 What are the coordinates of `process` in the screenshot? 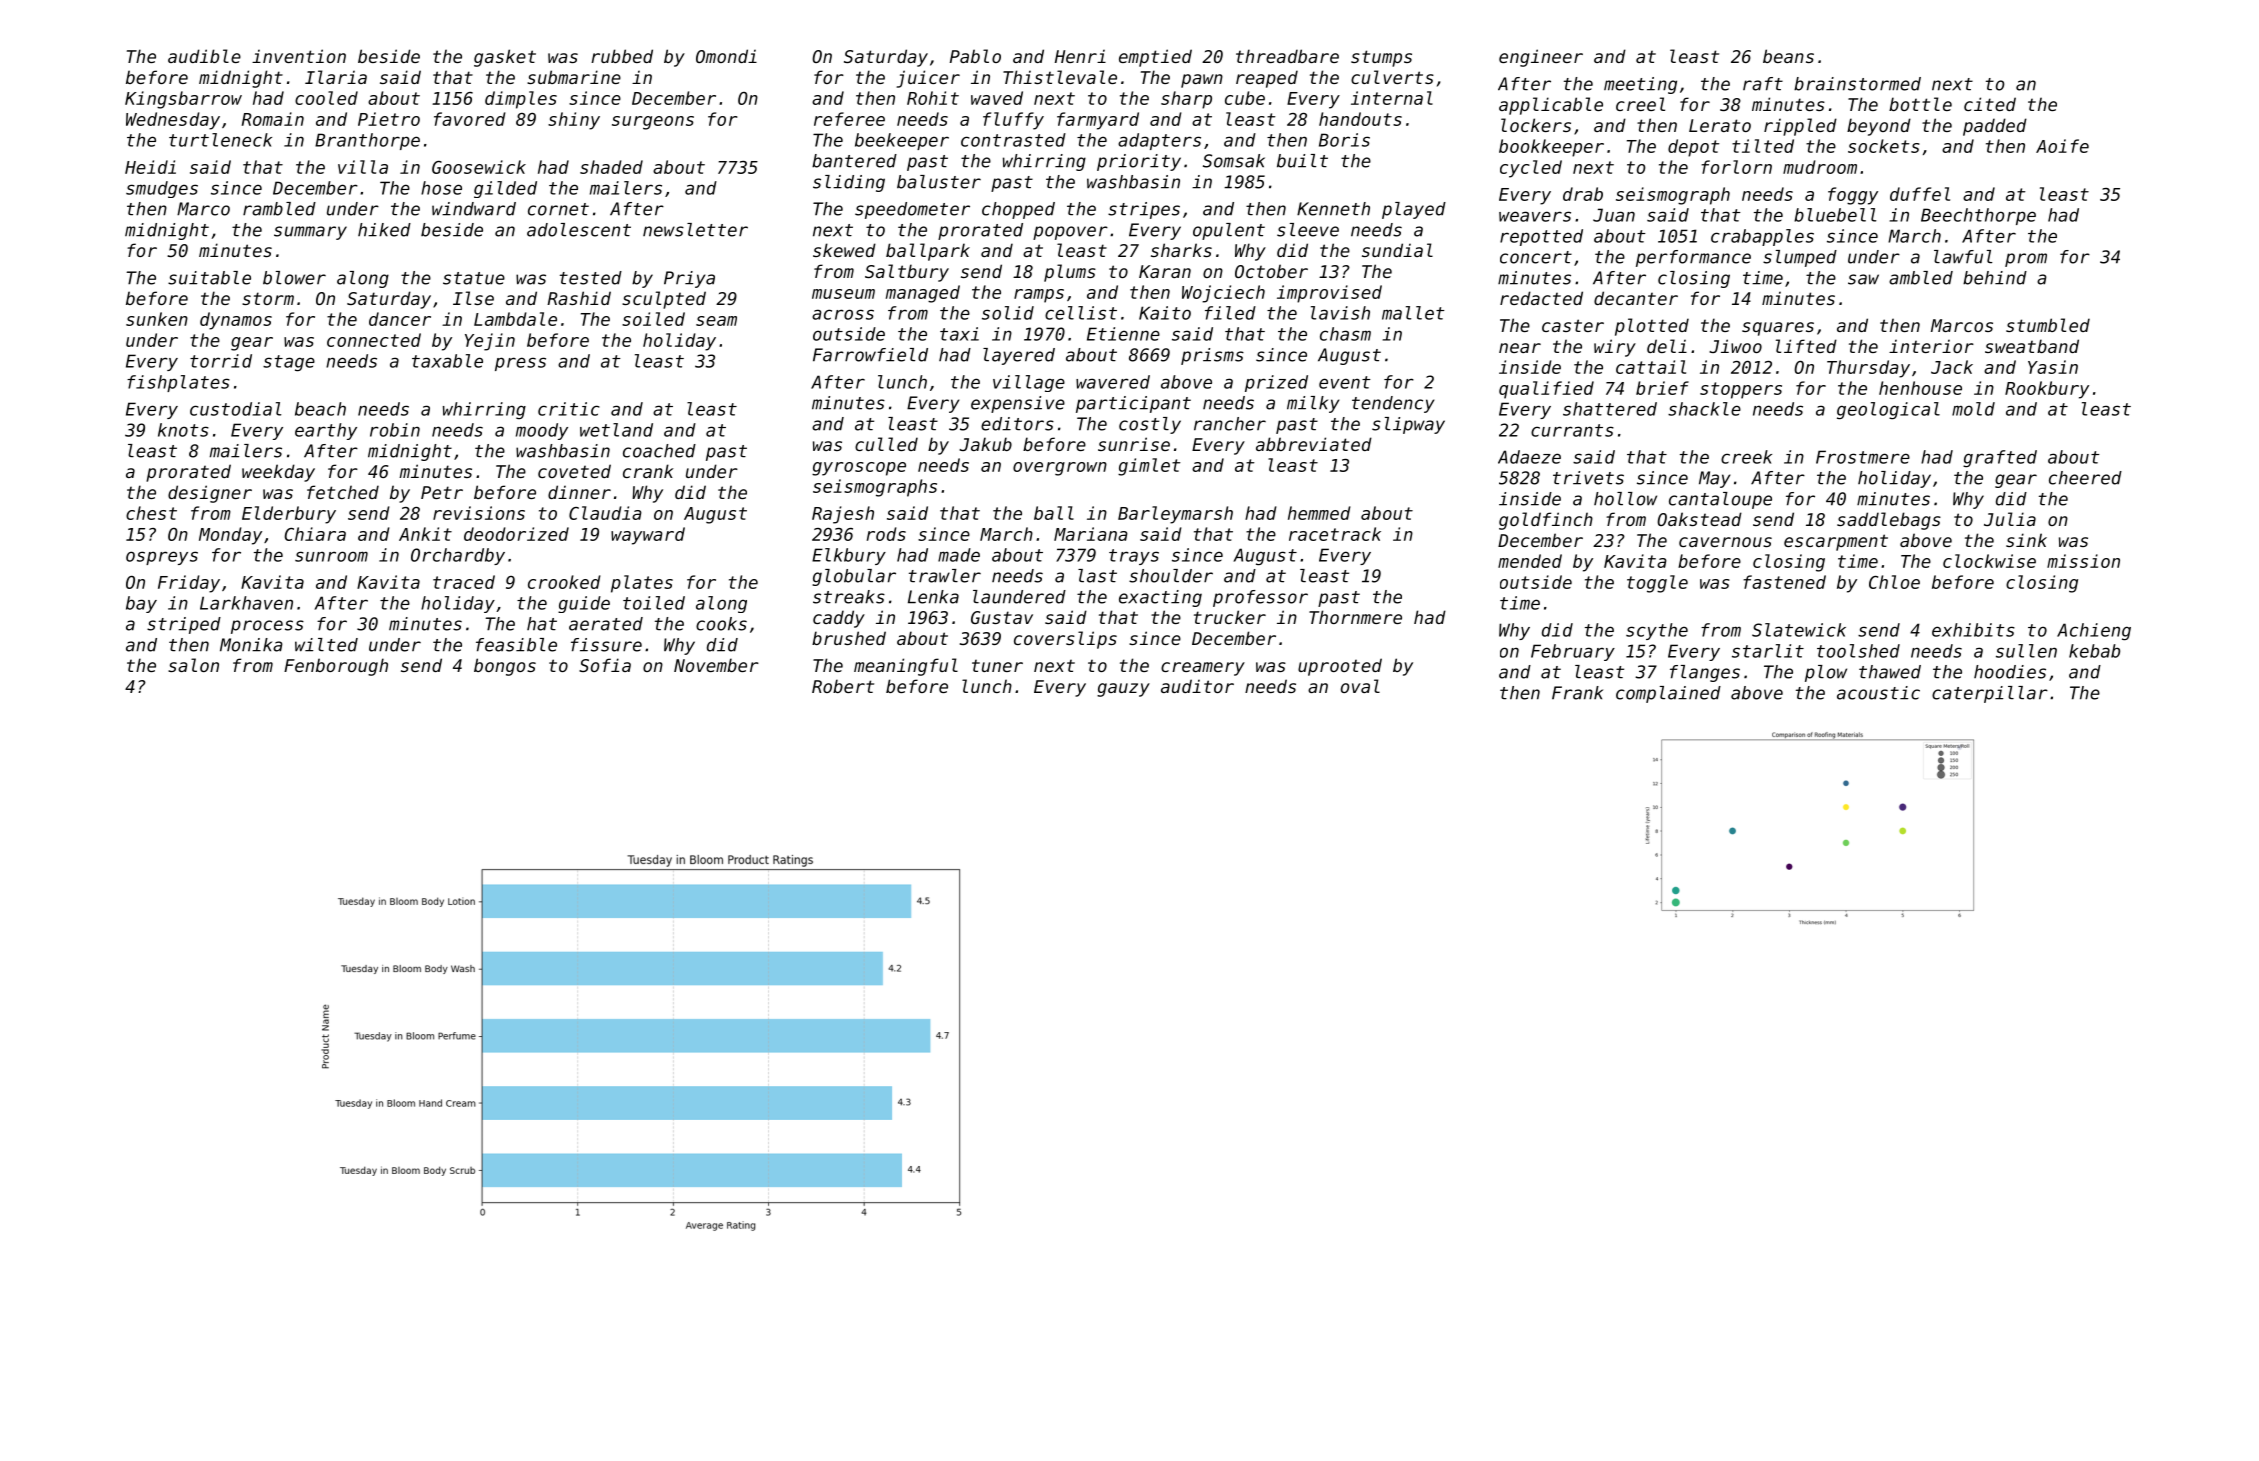 It's located at (267, 627).
